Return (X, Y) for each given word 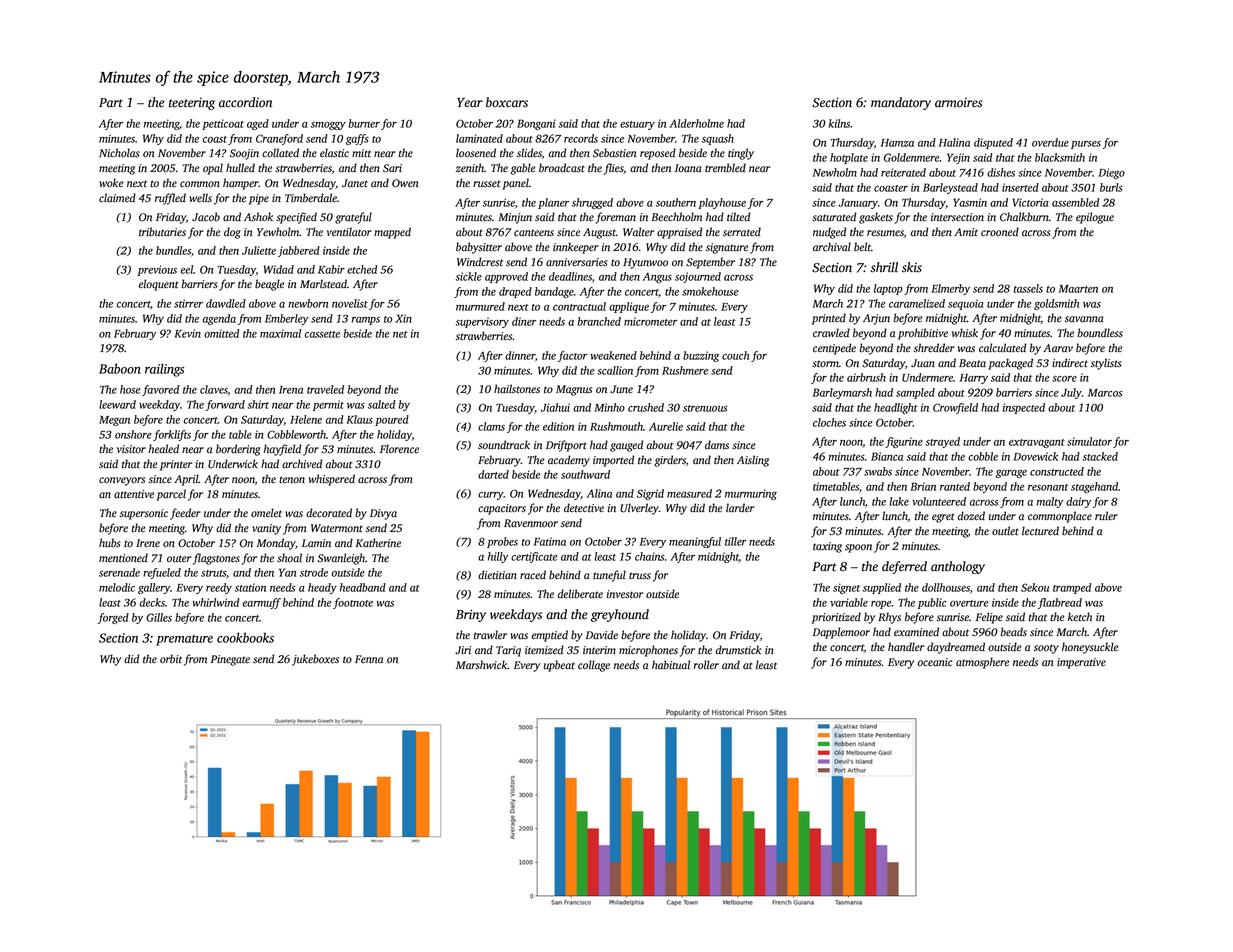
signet (846, 588)
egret (943, 518)
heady (322, 588)
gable (523, 169)
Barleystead (950, 188)
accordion (245, 102)
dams (717, 444)
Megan (114, 421)
